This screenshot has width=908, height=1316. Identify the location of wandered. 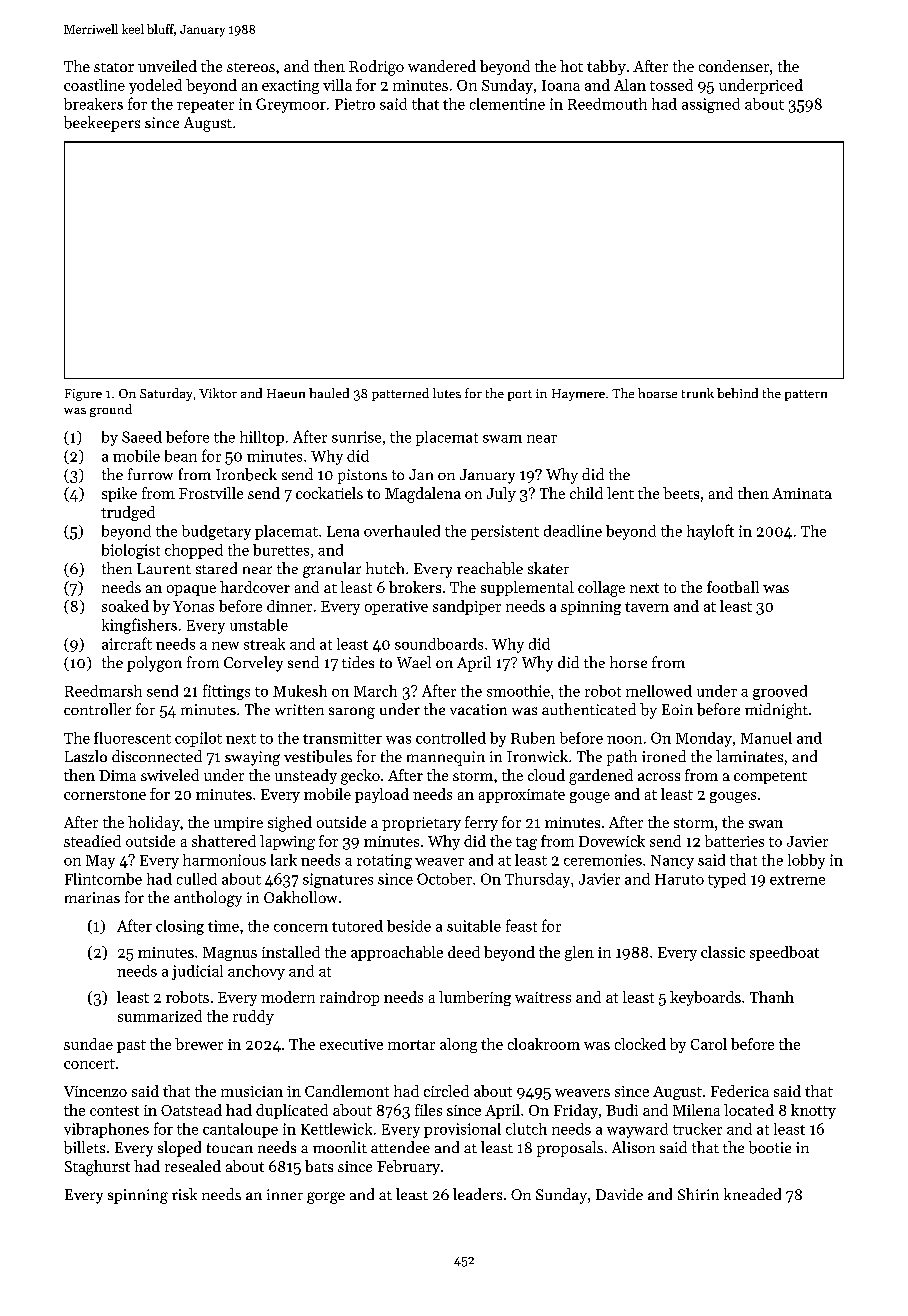
(442, 66).
